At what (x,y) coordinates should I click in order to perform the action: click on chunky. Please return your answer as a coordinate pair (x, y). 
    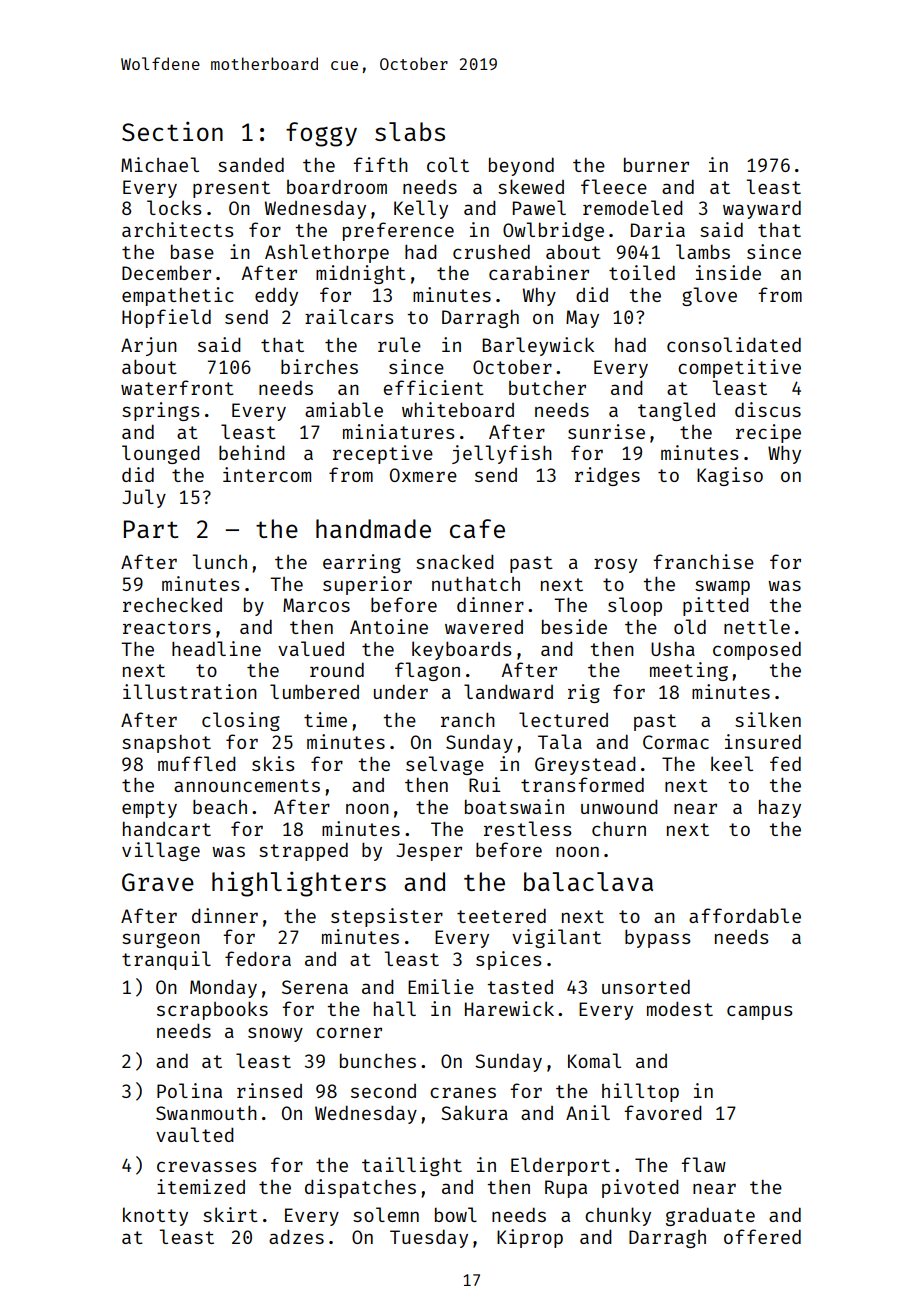
    Looking at the image, I should click on (618, 1216).
